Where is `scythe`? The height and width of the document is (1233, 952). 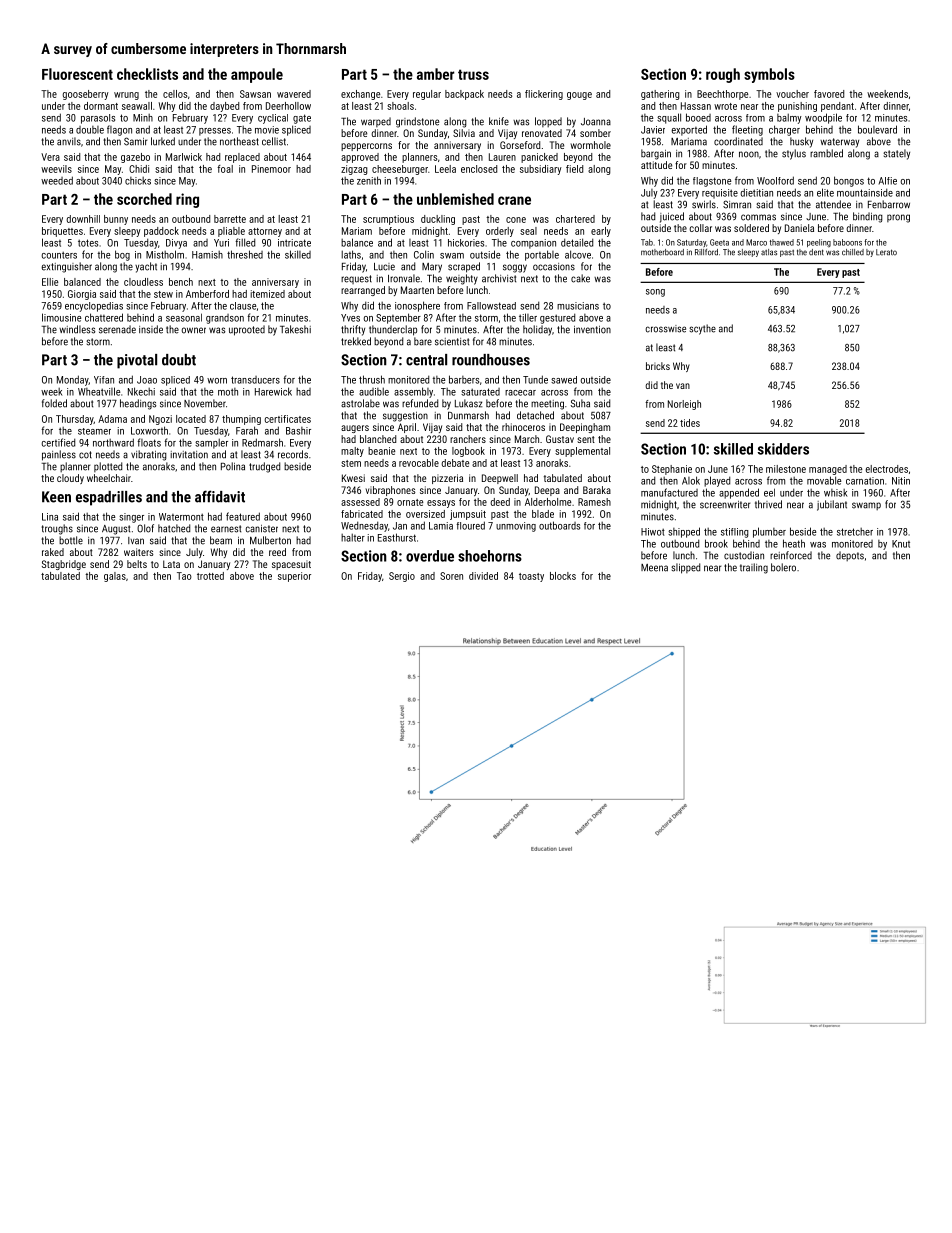 scythe is located at coordinates (702, 329).
